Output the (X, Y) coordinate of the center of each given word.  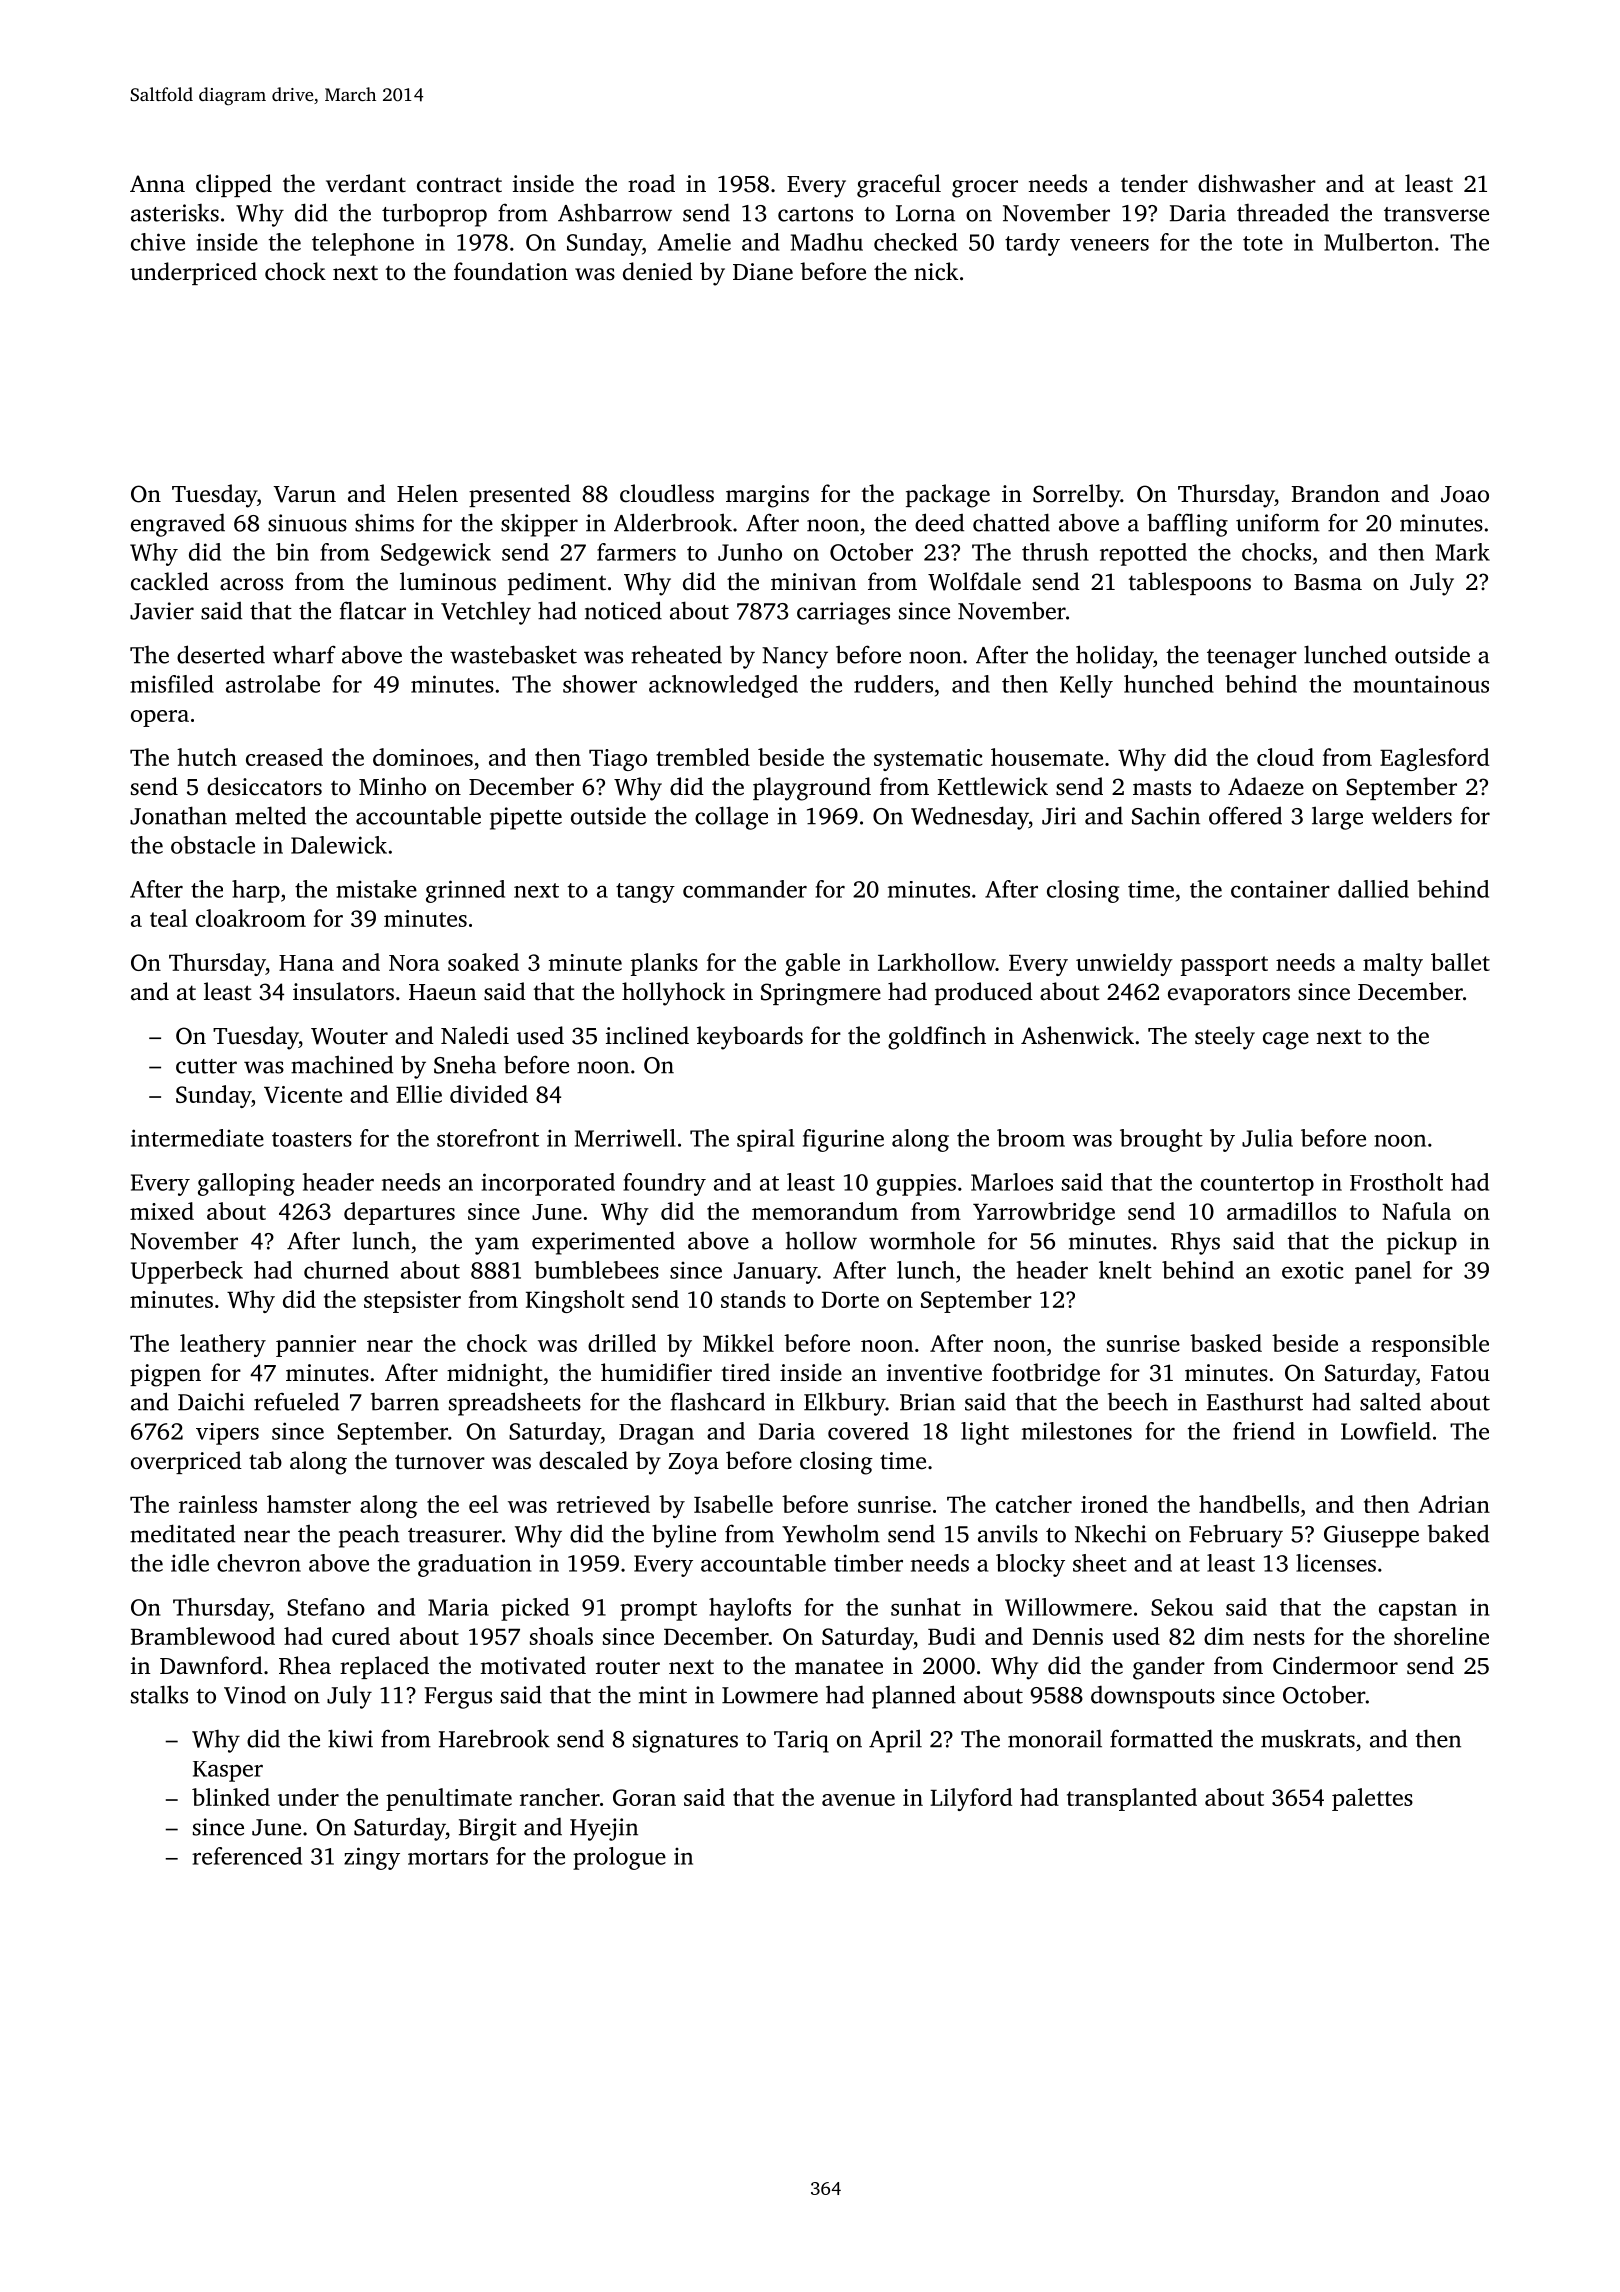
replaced (384, 1667)
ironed (1114, 1504)
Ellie (419, 1094)
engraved (178, 525)
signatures (685, 1741)
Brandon (1336, 493)
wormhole (922, 1240)
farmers (636, 552)
